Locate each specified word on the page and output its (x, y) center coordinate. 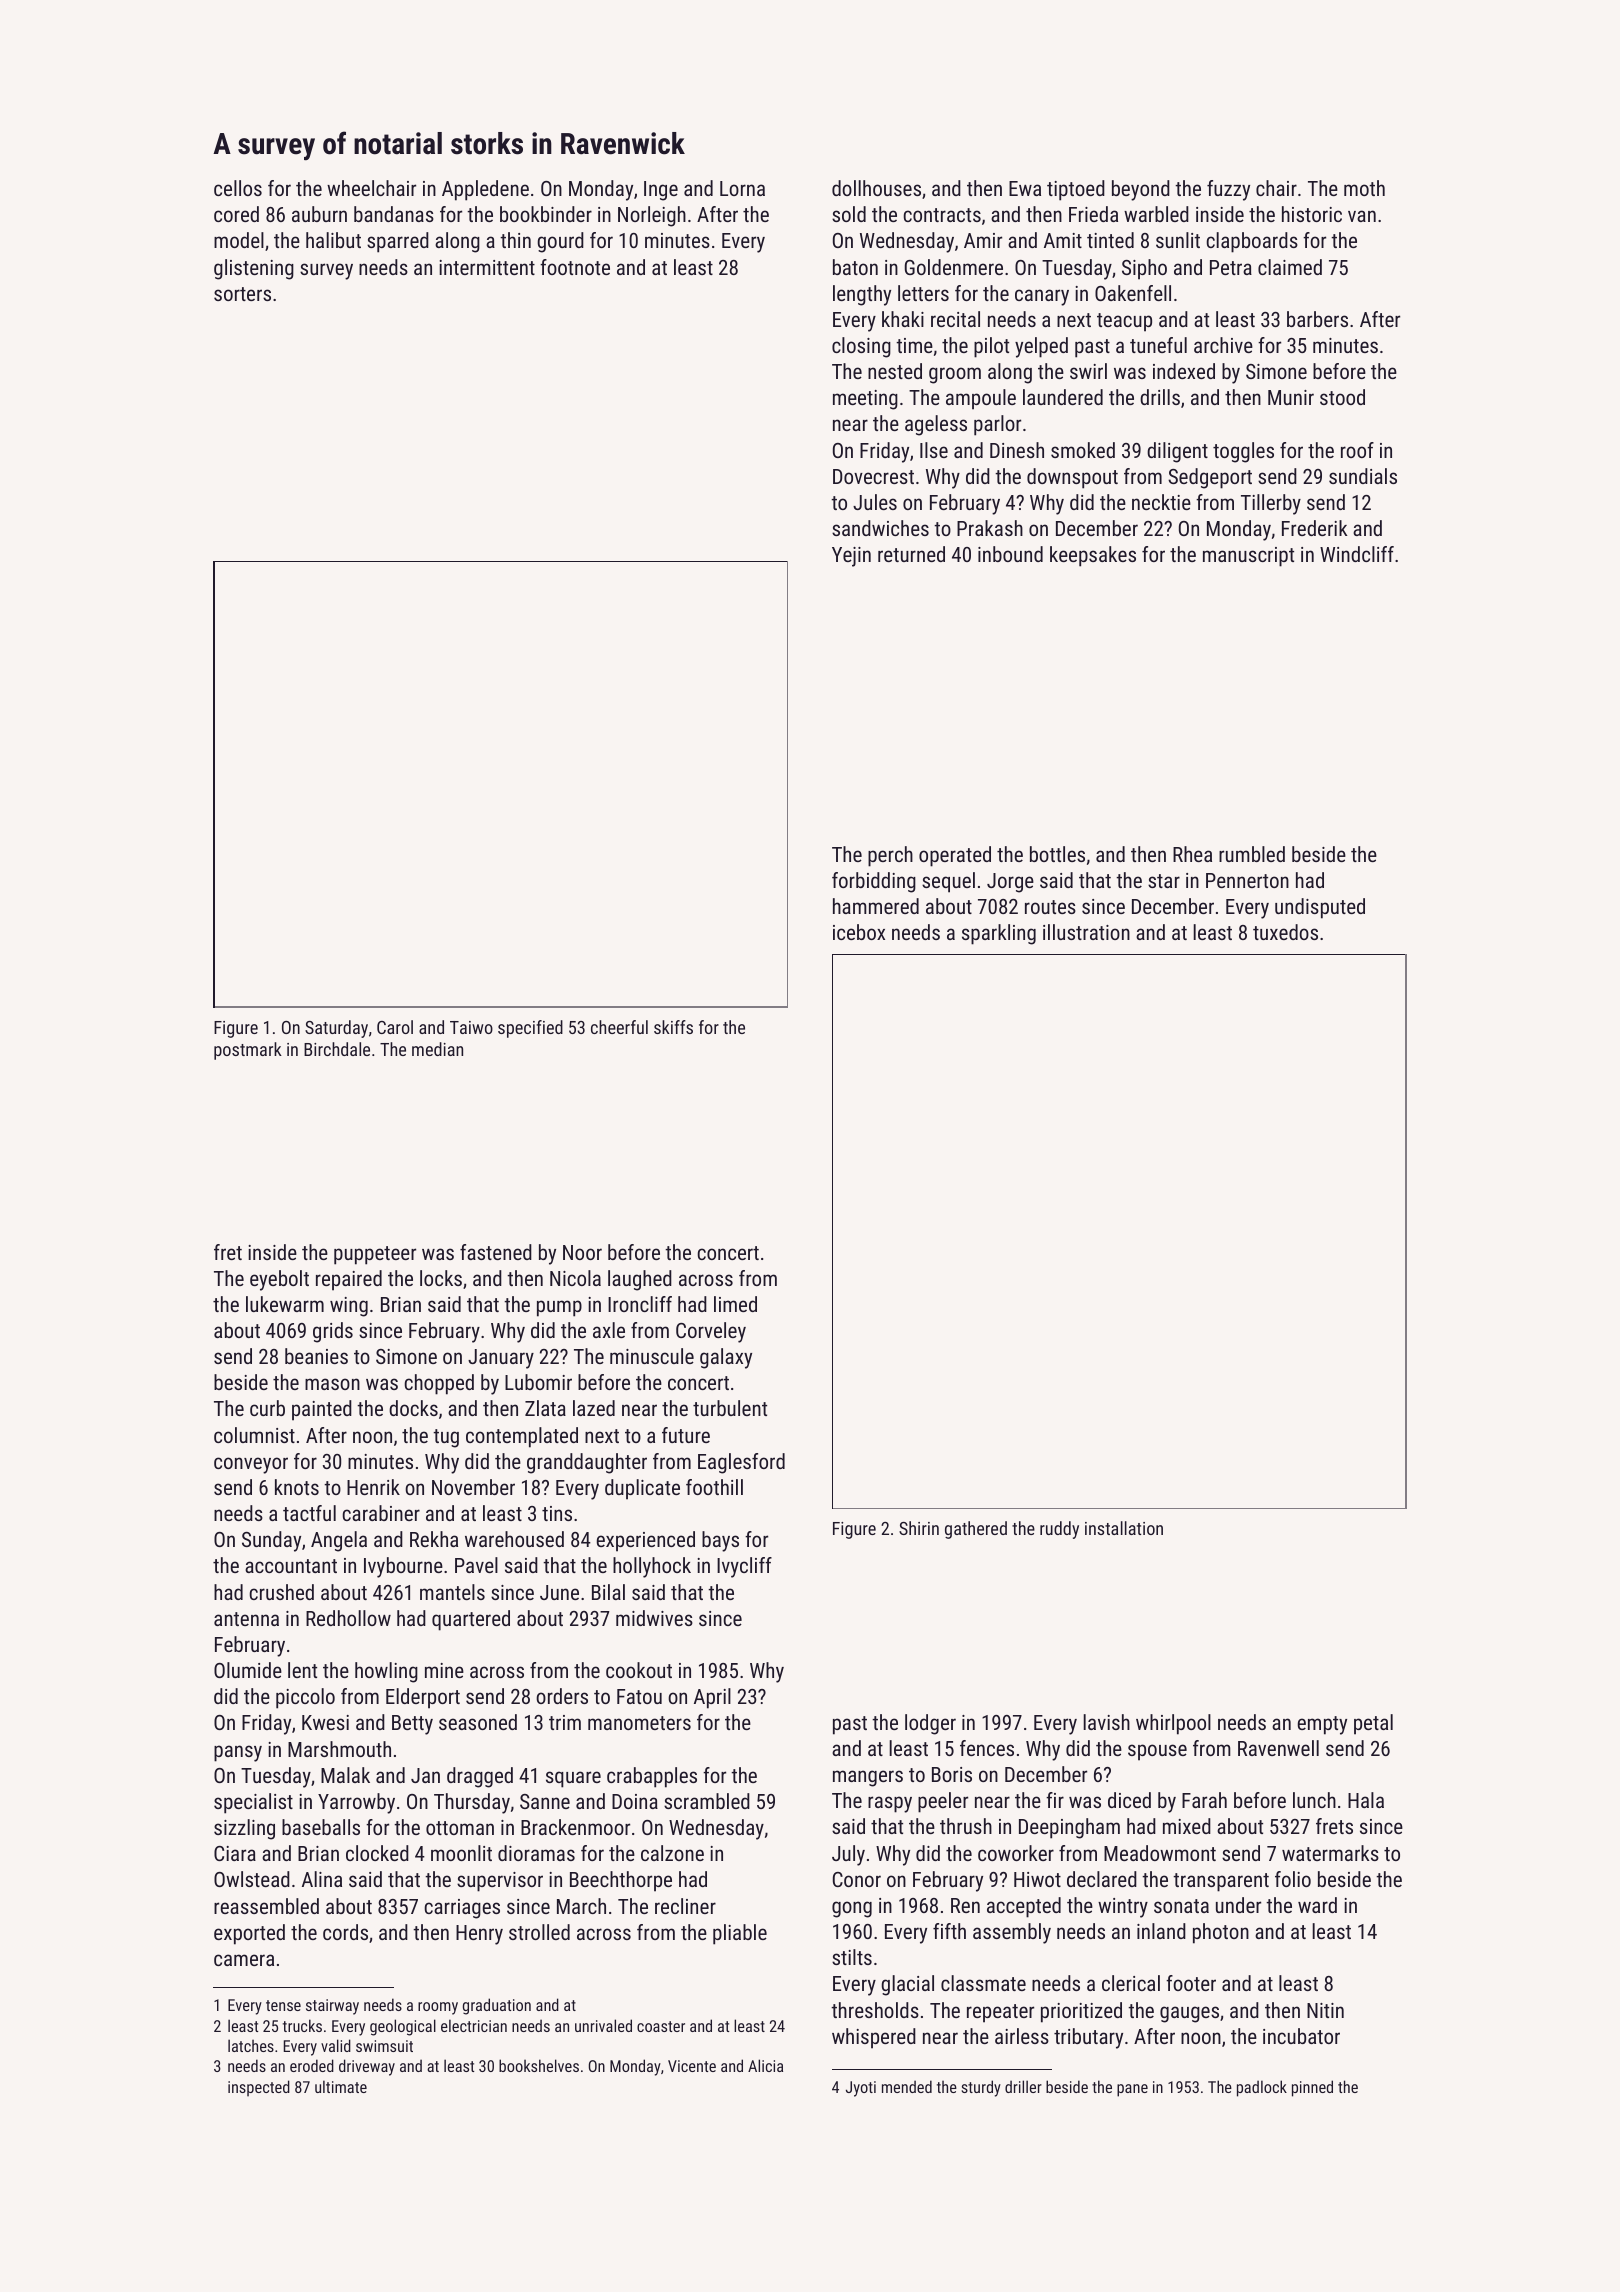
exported (249, 1934)
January (501, 1359)
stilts (852, 1957)
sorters (242, 294)
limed (735, 1304)
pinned (1312, 2088)
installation (1124, 1528)
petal (1373, 1724)
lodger (930, 1724)
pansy (238, 1753)
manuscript (1248, 557)
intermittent (487, 267)
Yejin (851, 557)
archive (1223, 345)
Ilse (934, 450)
